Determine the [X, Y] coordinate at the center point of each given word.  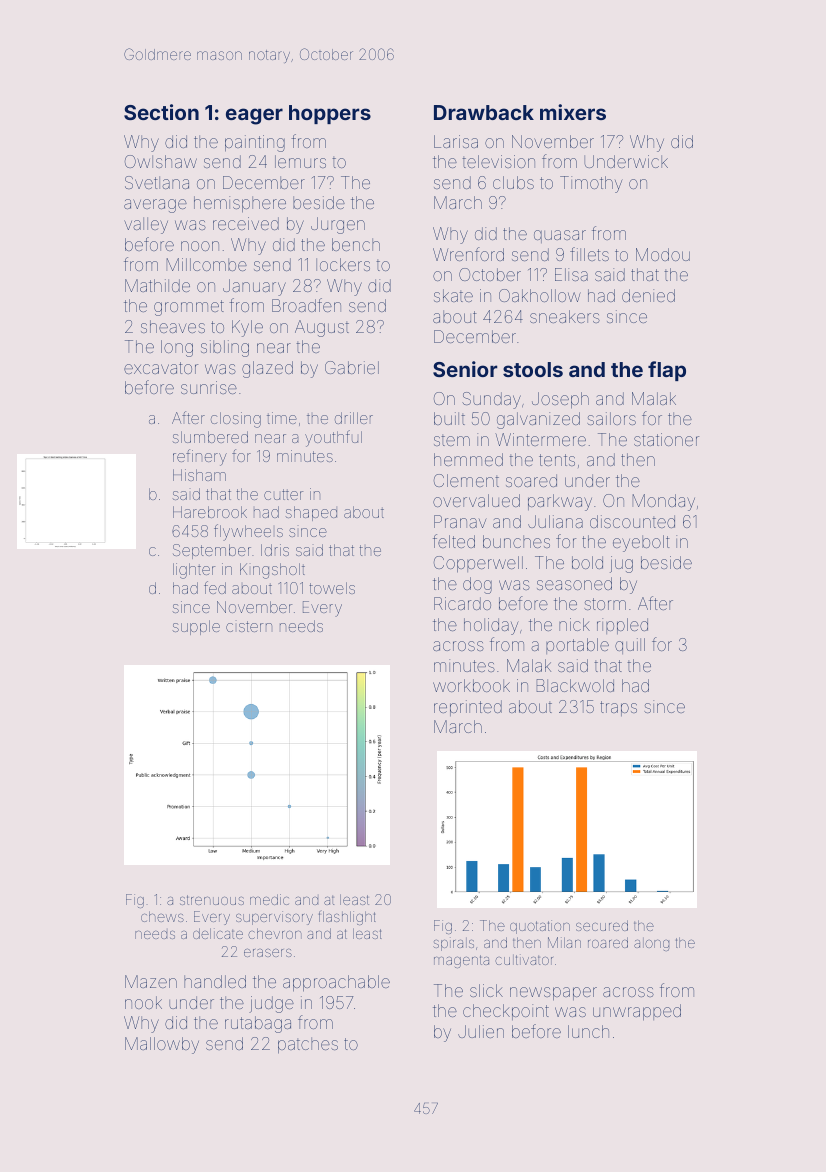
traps [618, 708]
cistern [249, 626]
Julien [481, 1031]
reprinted [468, 708]
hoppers [330, 114]
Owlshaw [161, 161]
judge [271, 1004]
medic [269, 899]
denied [648, 295]
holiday [491, 626]
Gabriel [352, 367]
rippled [622, 626]
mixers [573, 112]
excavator [161, 368]
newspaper [553, 994]
